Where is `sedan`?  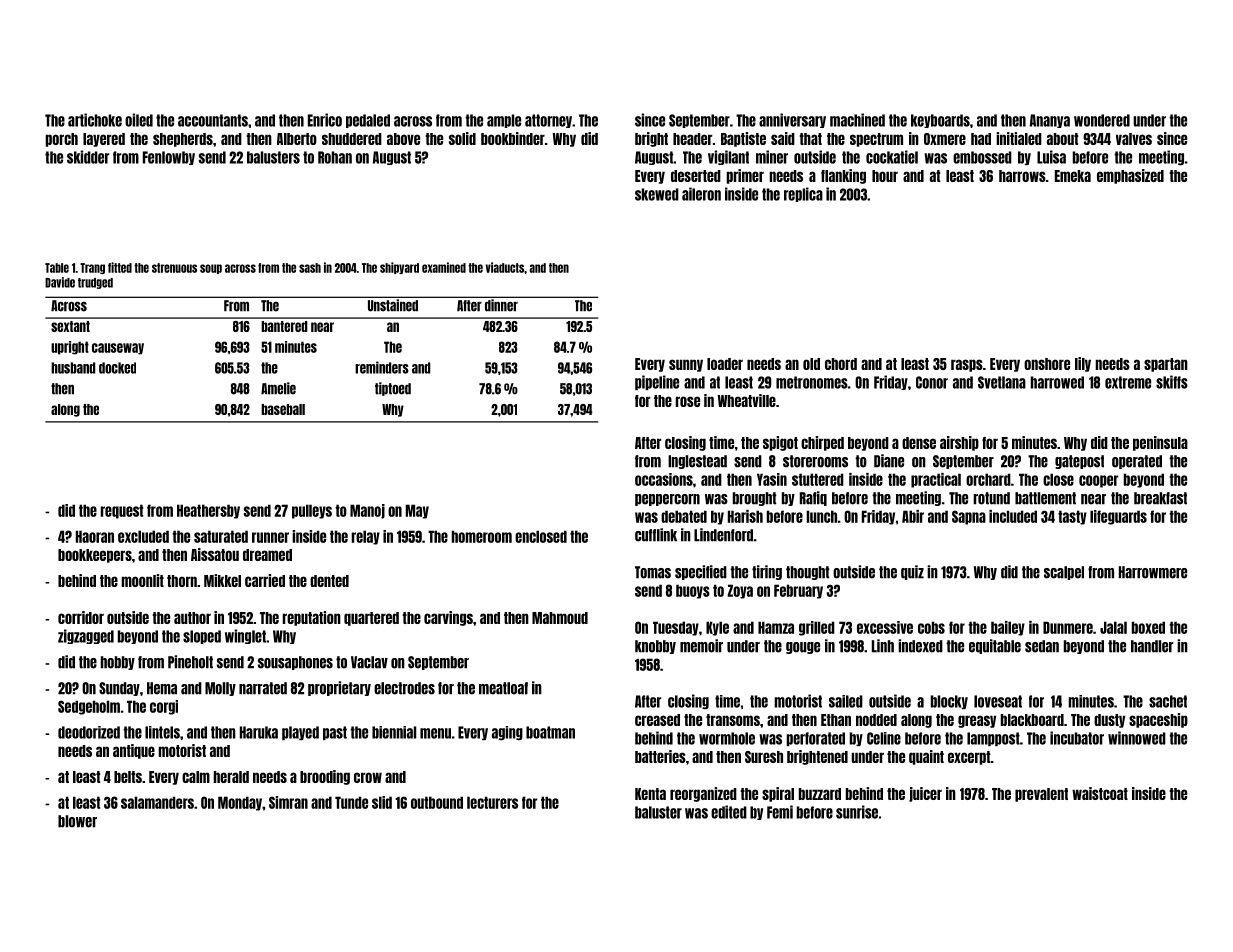 sedan is located at coordinates (1042, 646).
